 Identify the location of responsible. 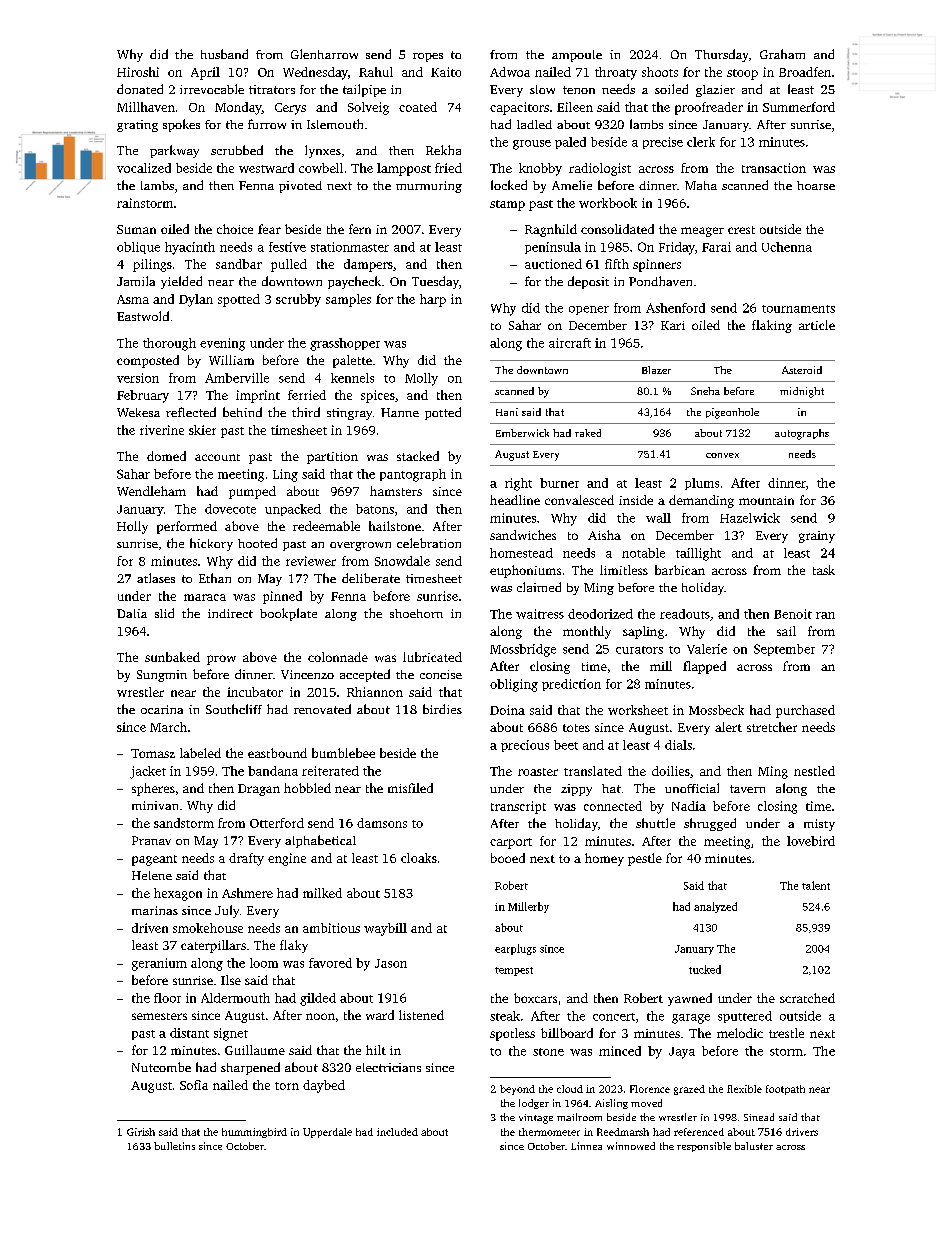
(704, 1147).
